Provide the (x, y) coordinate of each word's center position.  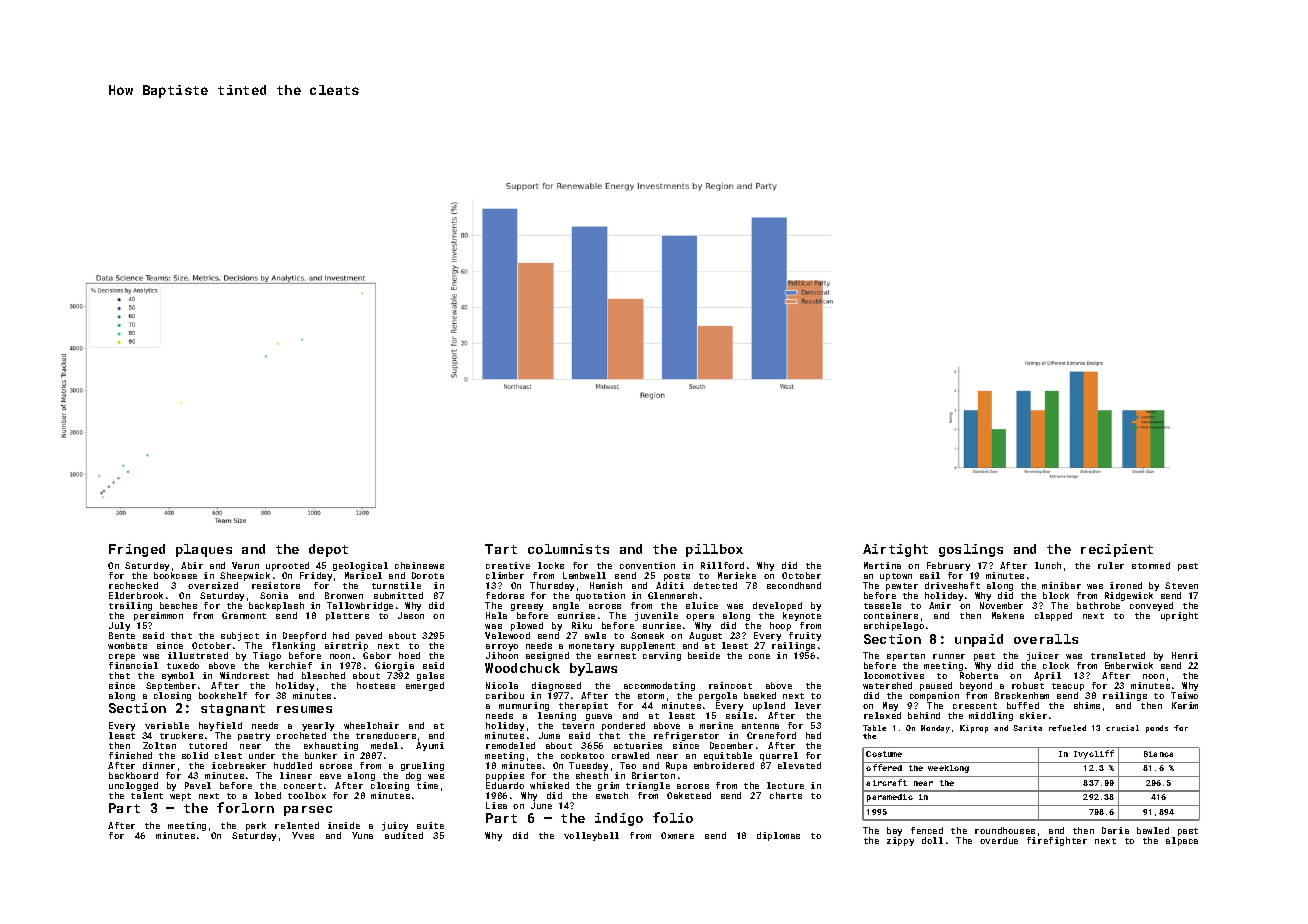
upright (1179, 616)
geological (360, 566)
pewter (902, 587)
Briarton (653, 775)
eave (330, 776)
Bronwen (344, 595)
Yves (303, 835)
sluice (702, 605)
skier (1033, 715)
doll (932, 840)
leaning (557, 716)
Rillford (722, 565)
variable (167, 725)
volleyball (591, 836)
